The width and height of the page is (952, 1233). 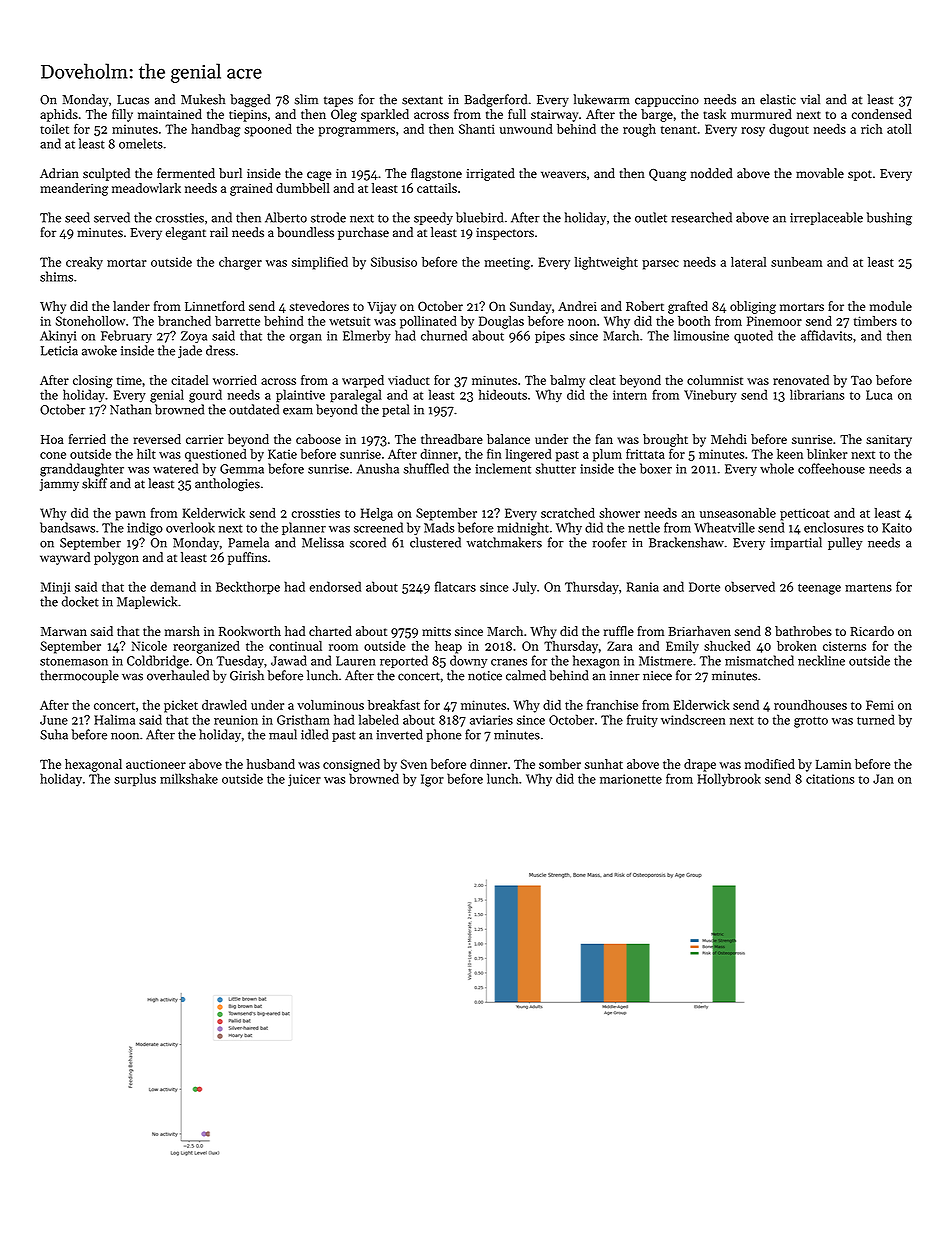 I want to click on Shanti, so click(x=477, y=129).
